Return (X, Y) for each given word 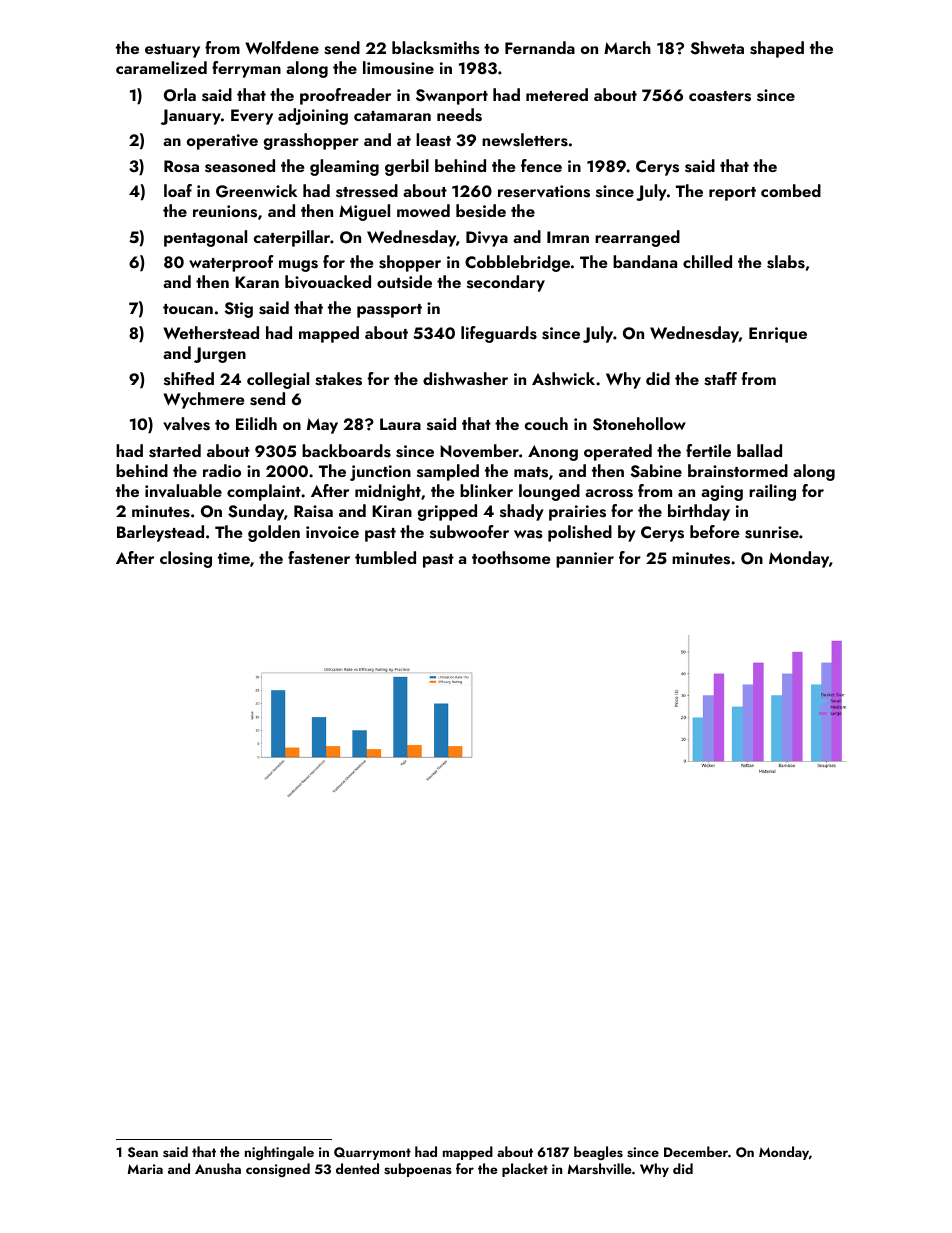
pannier (585, 560)
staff (720, 379)
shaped (777, 49)
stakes (338, 379)
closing (186, 559)
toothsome (511, 558)
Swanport (452, 97)
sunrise (772, 532)
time (234, 558)
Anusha (218, 1168)
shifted (189, 379)
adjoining (313, 116)
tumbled (385, 557)
